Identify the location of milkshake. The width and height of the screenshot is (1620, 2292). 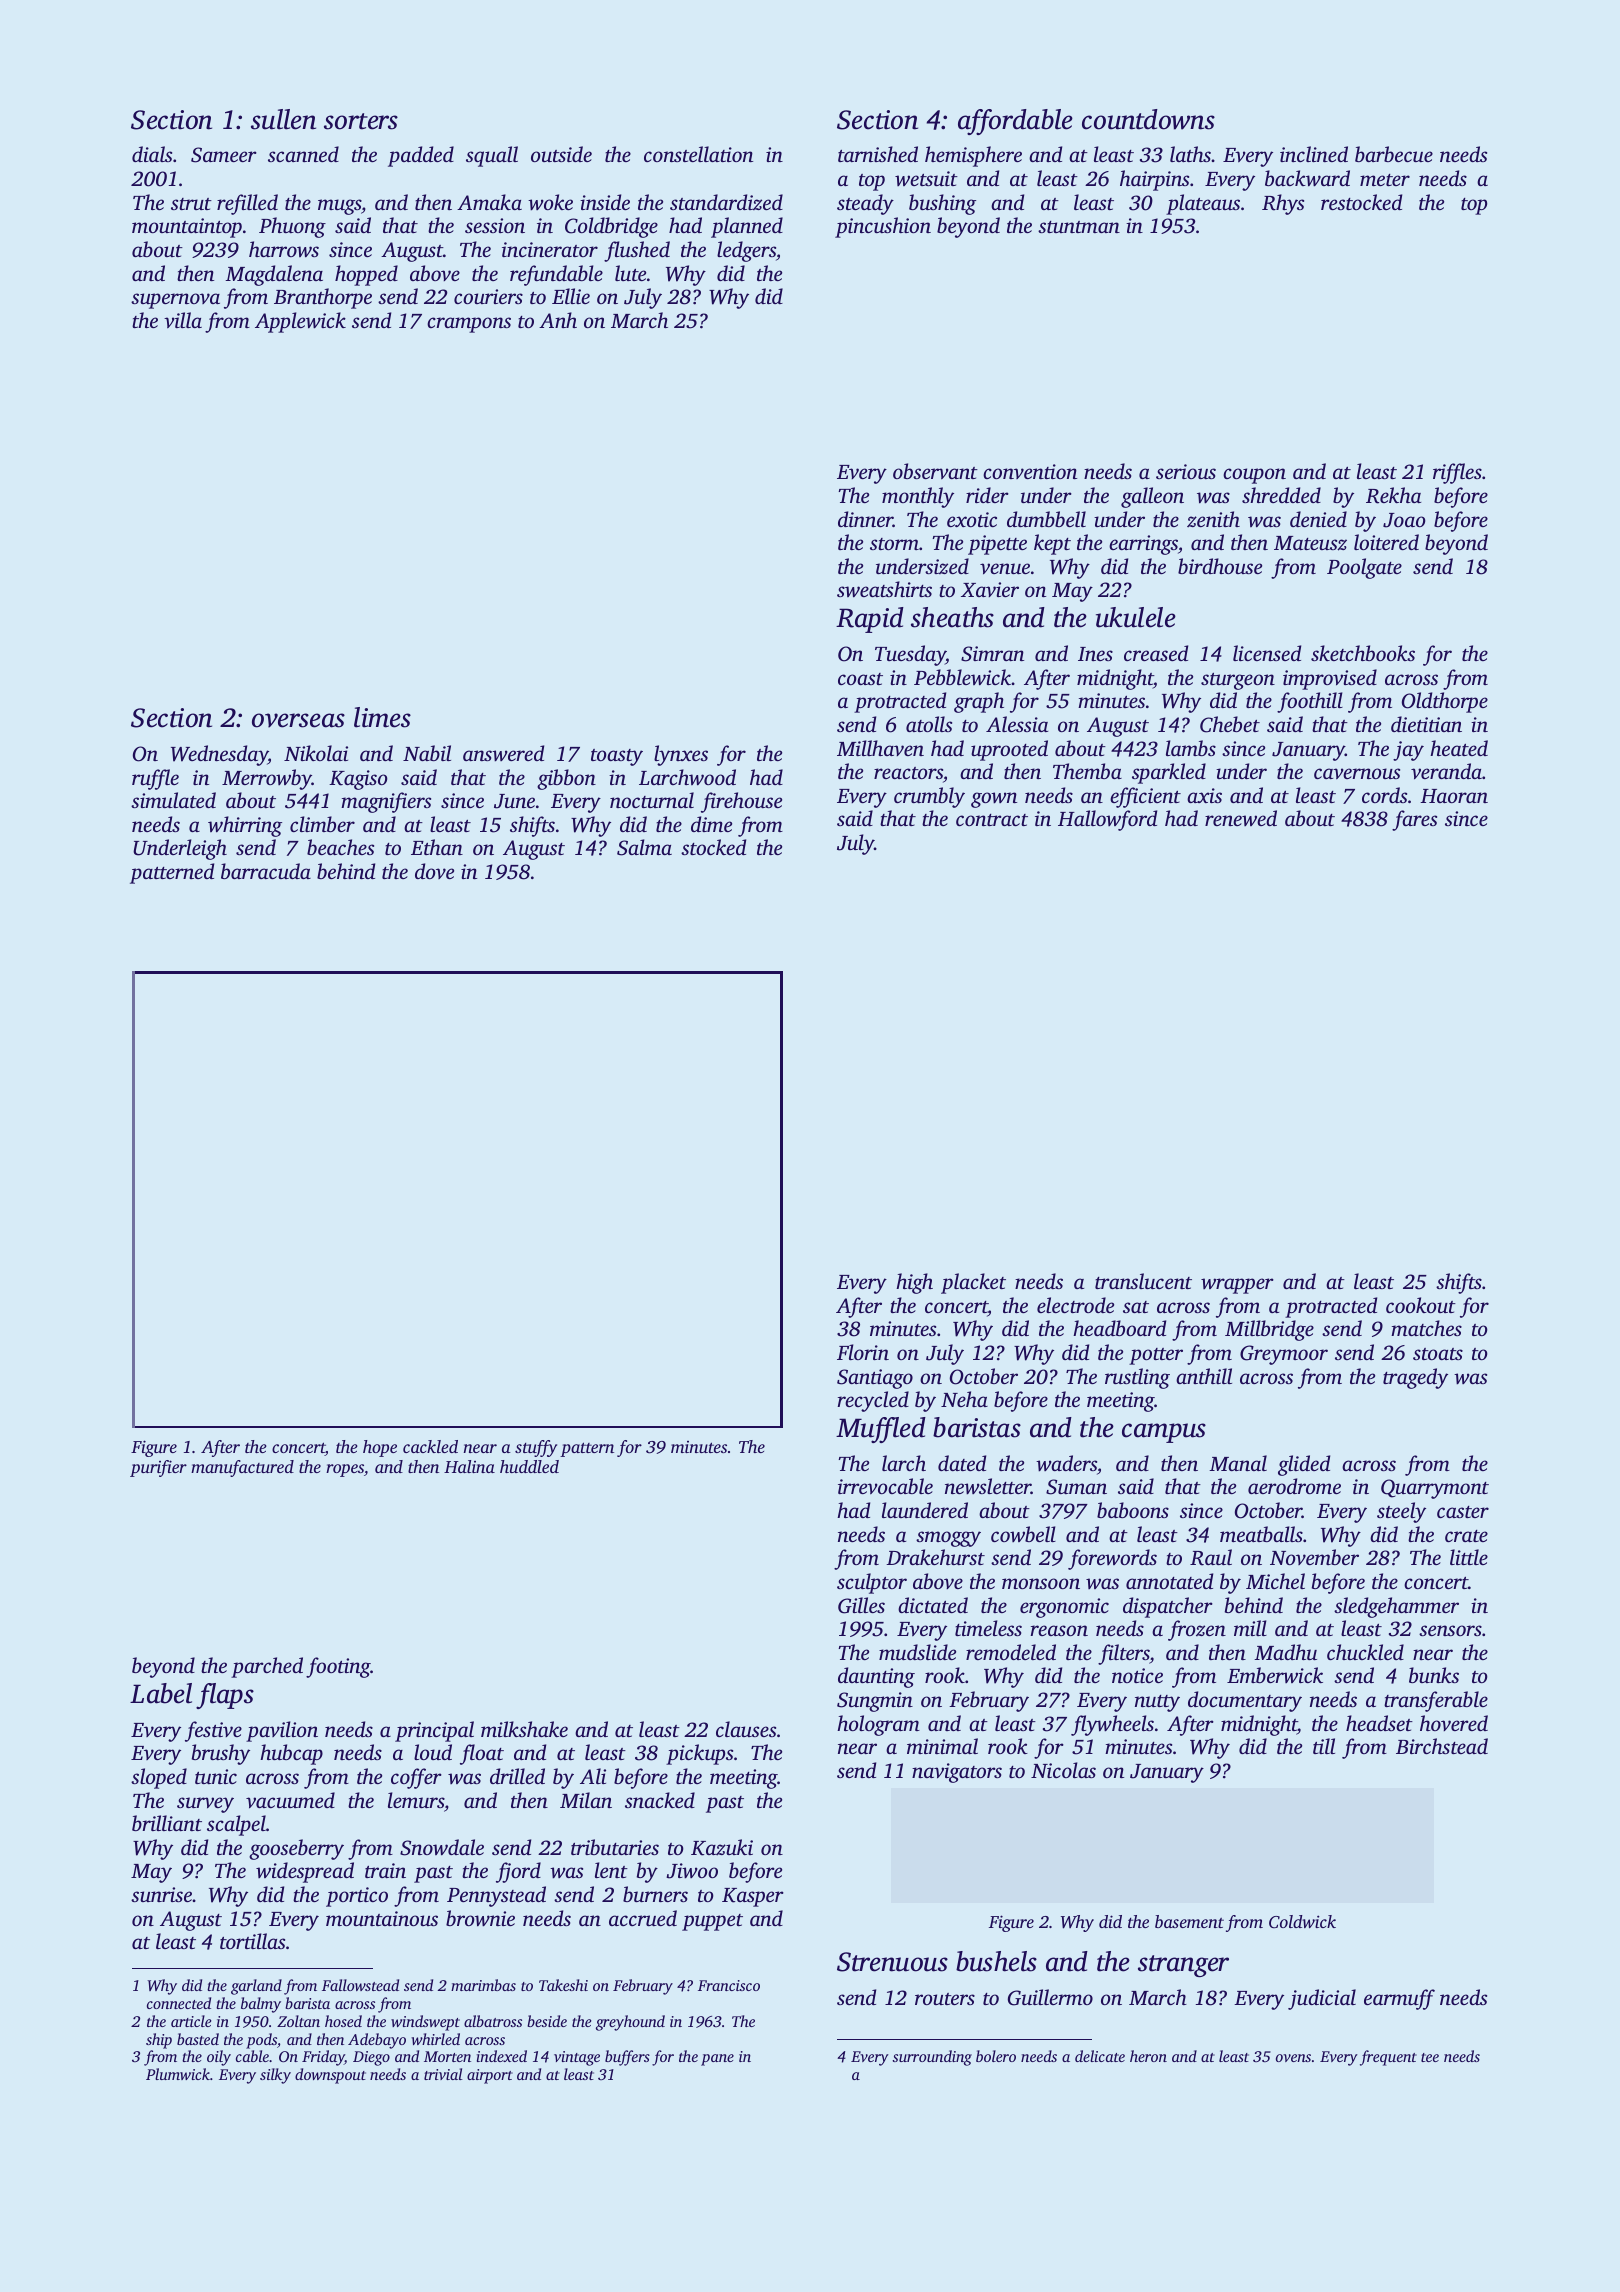
(524, 1729).
